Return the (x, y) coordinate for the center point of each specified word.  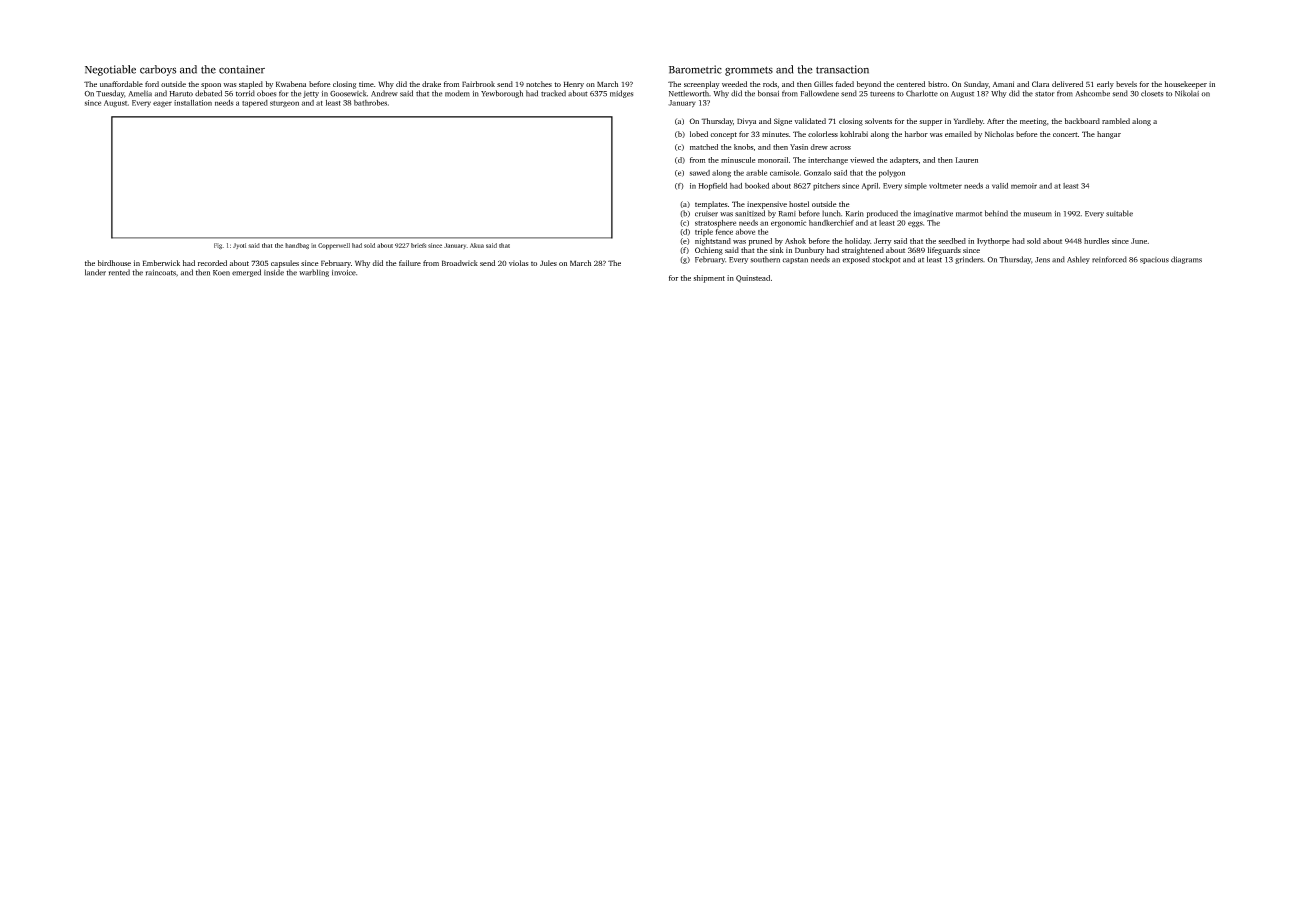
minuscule (738, 160)
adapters (904, 161)
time (366, 84)
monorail (773, 160)
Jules (548, 263)
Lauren (966, 160)
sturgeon (284, 104)
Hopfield (712, 187)
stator (1045, 94)
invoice (344, 273)
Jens (1042, 260)
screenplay (702, 85)
